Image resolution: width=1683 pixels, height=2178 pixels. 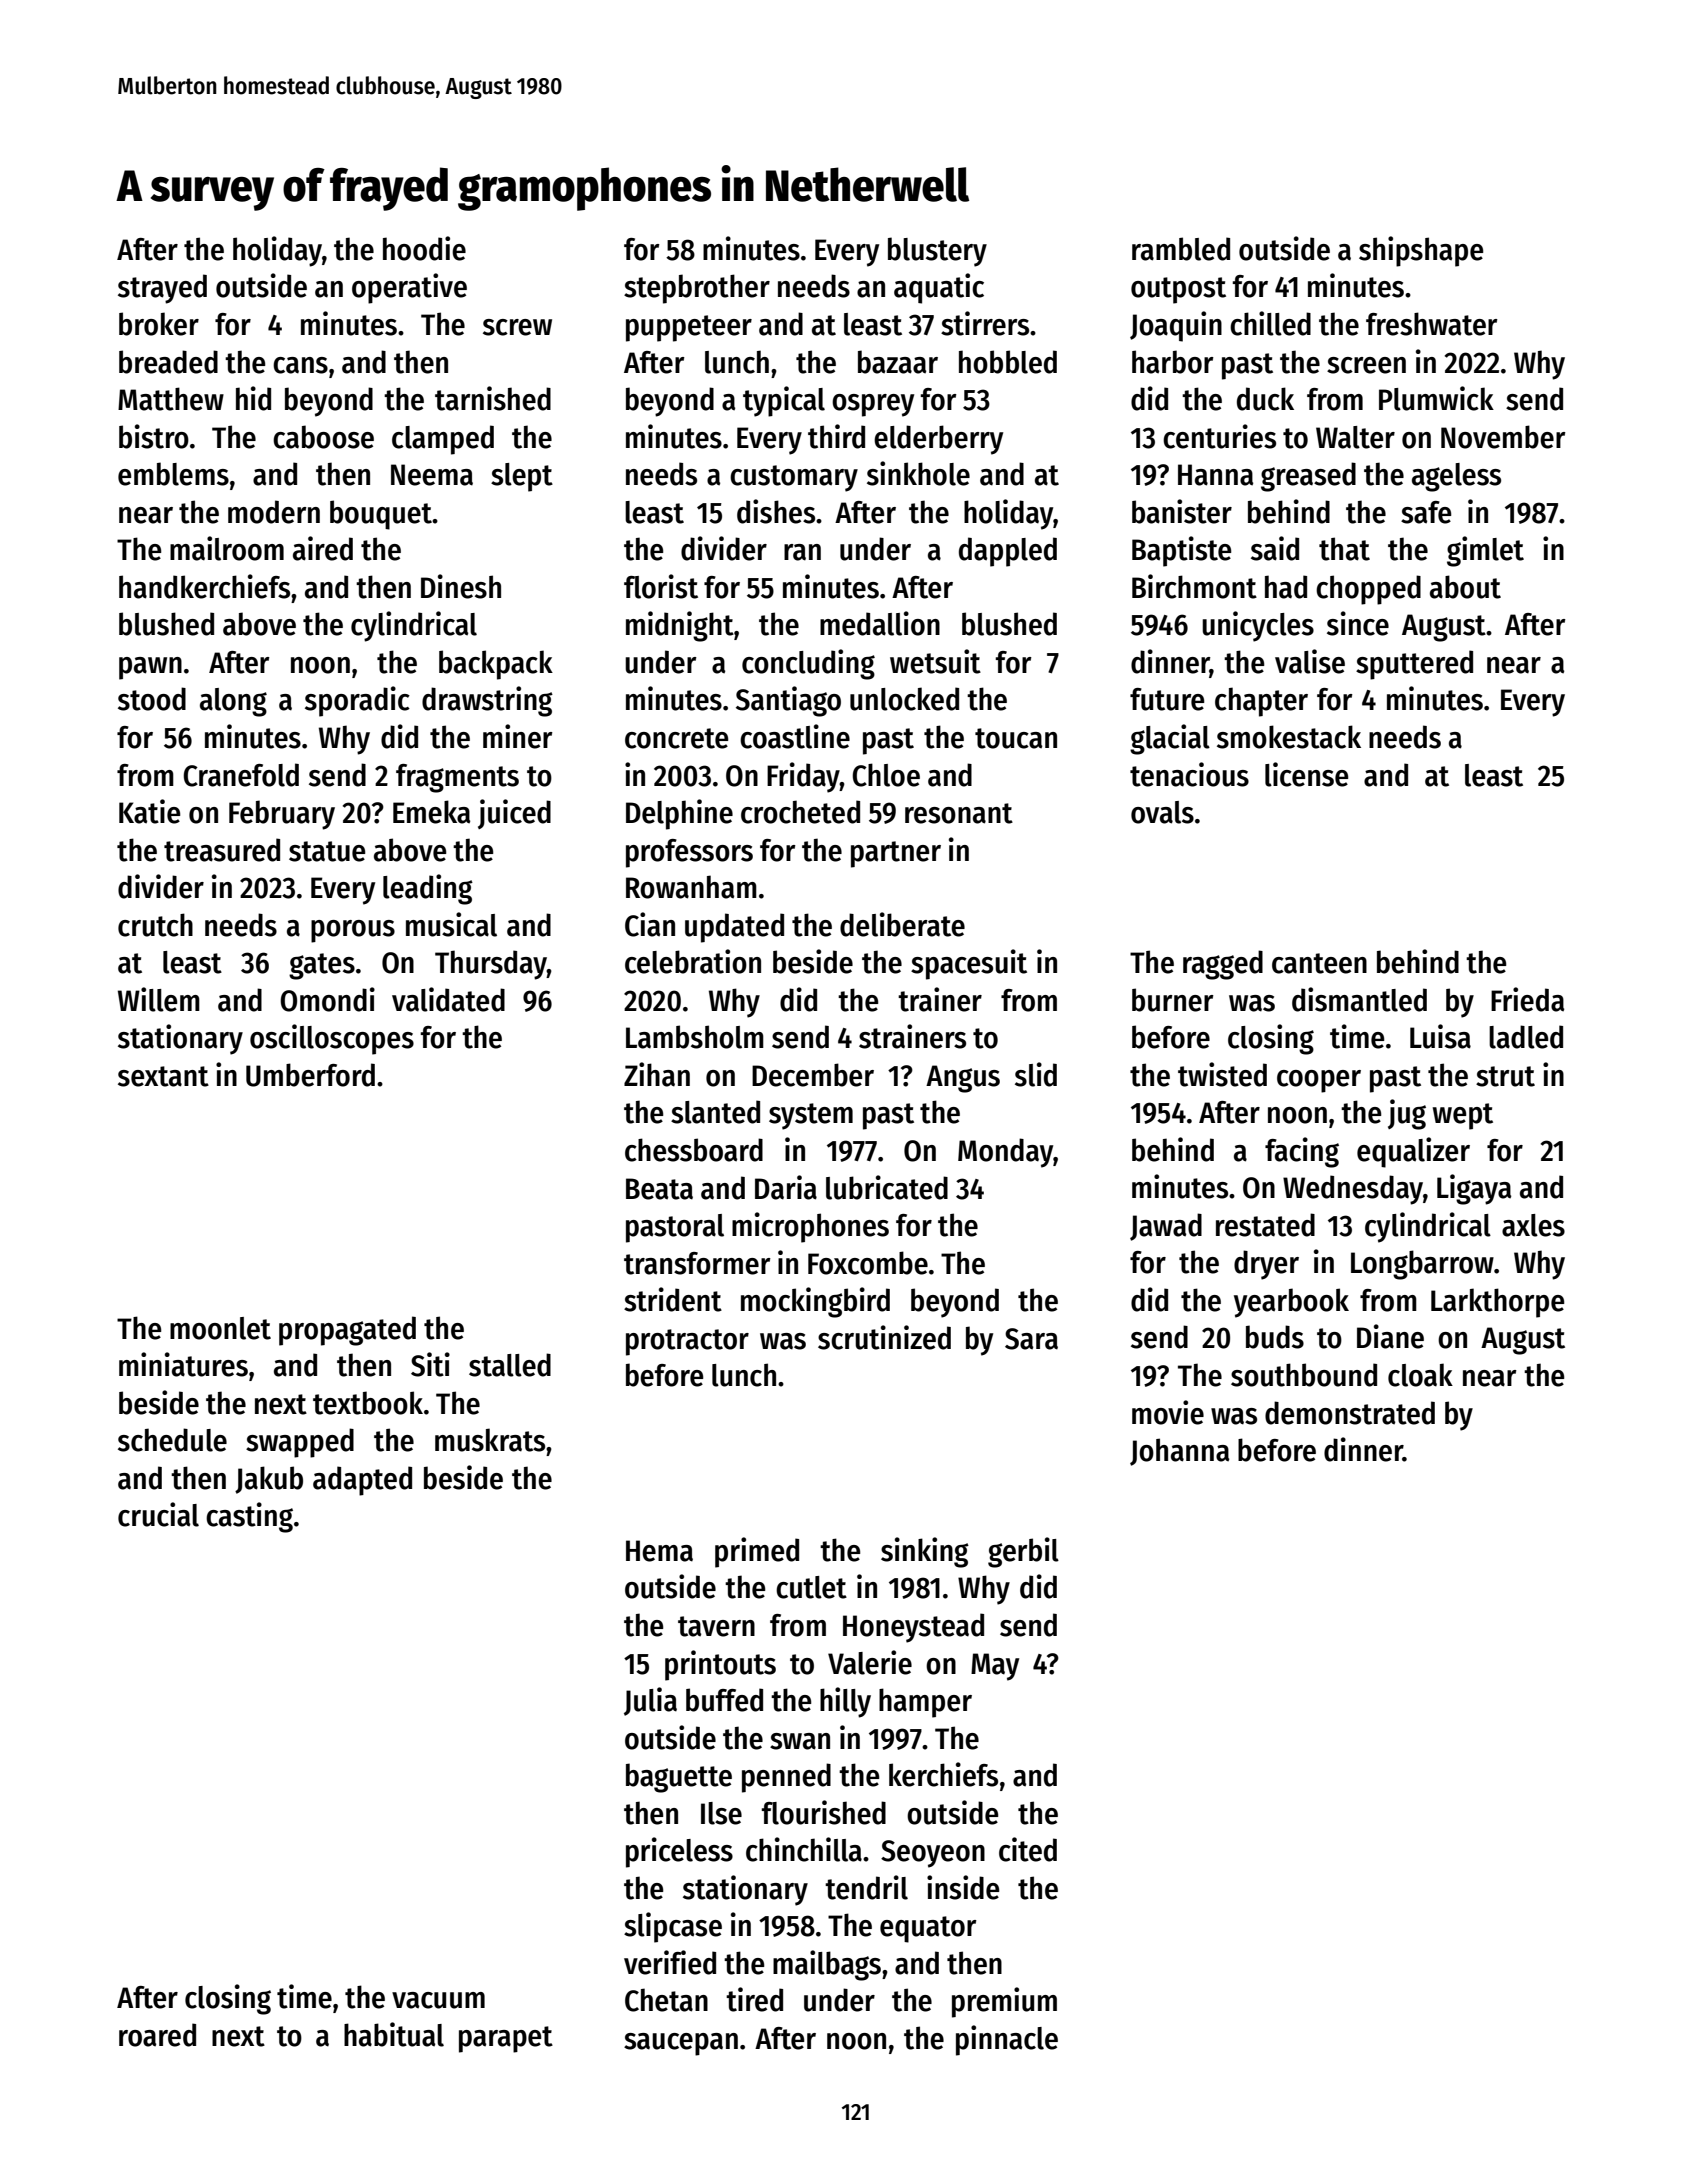 What do you see at coordinates (490, 1440) in the document?
I see `muskrats` at bounding box center [490, 1440].
